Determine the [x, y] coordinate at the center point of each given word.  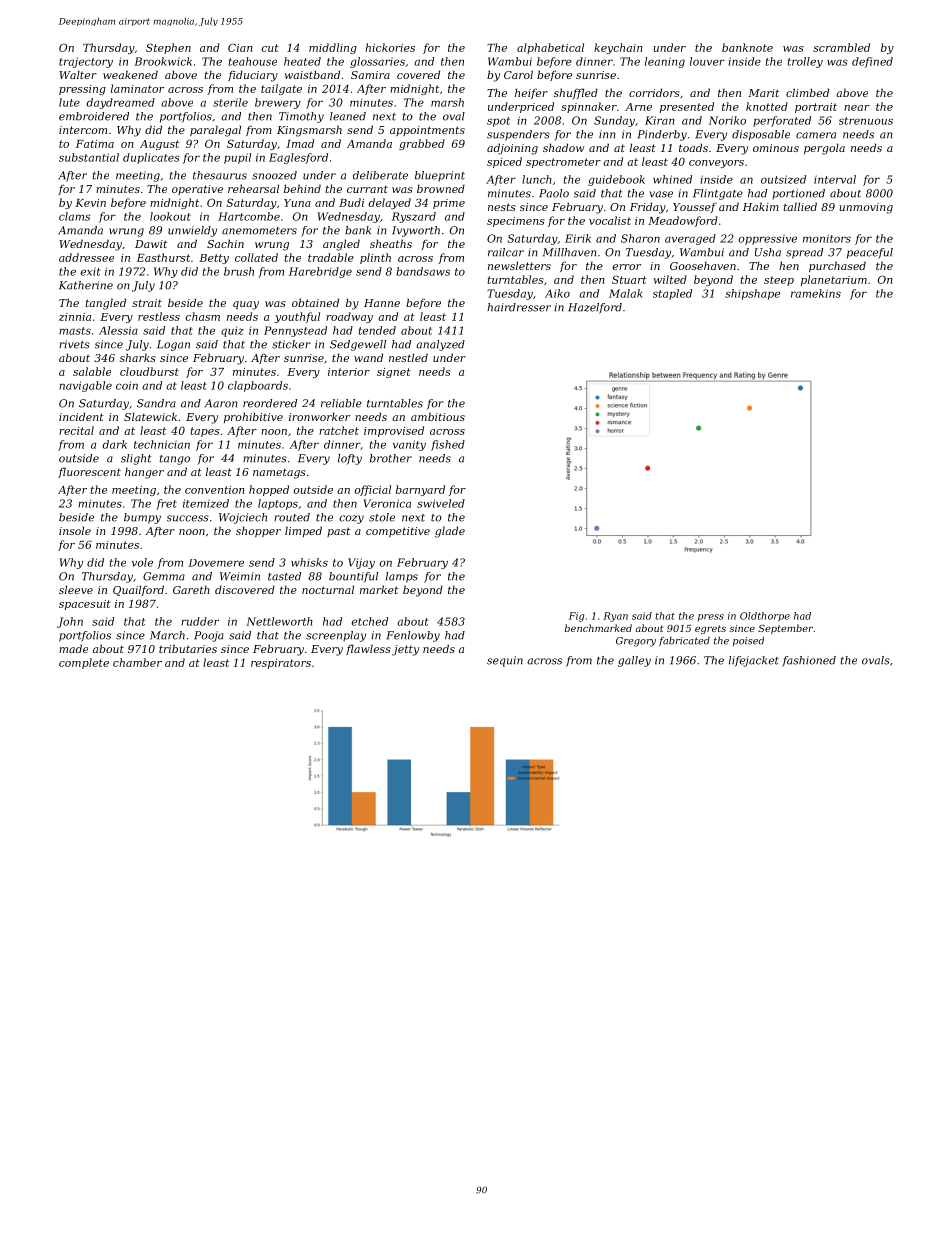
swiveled [441, 503]
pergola [824, 149]
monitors [827, 238]
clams [74, 216]
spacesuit [85, 605]
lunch [537, 179]
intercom [83, 130]
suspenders [518, 135]
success [188, 518]
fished [448, 445]
